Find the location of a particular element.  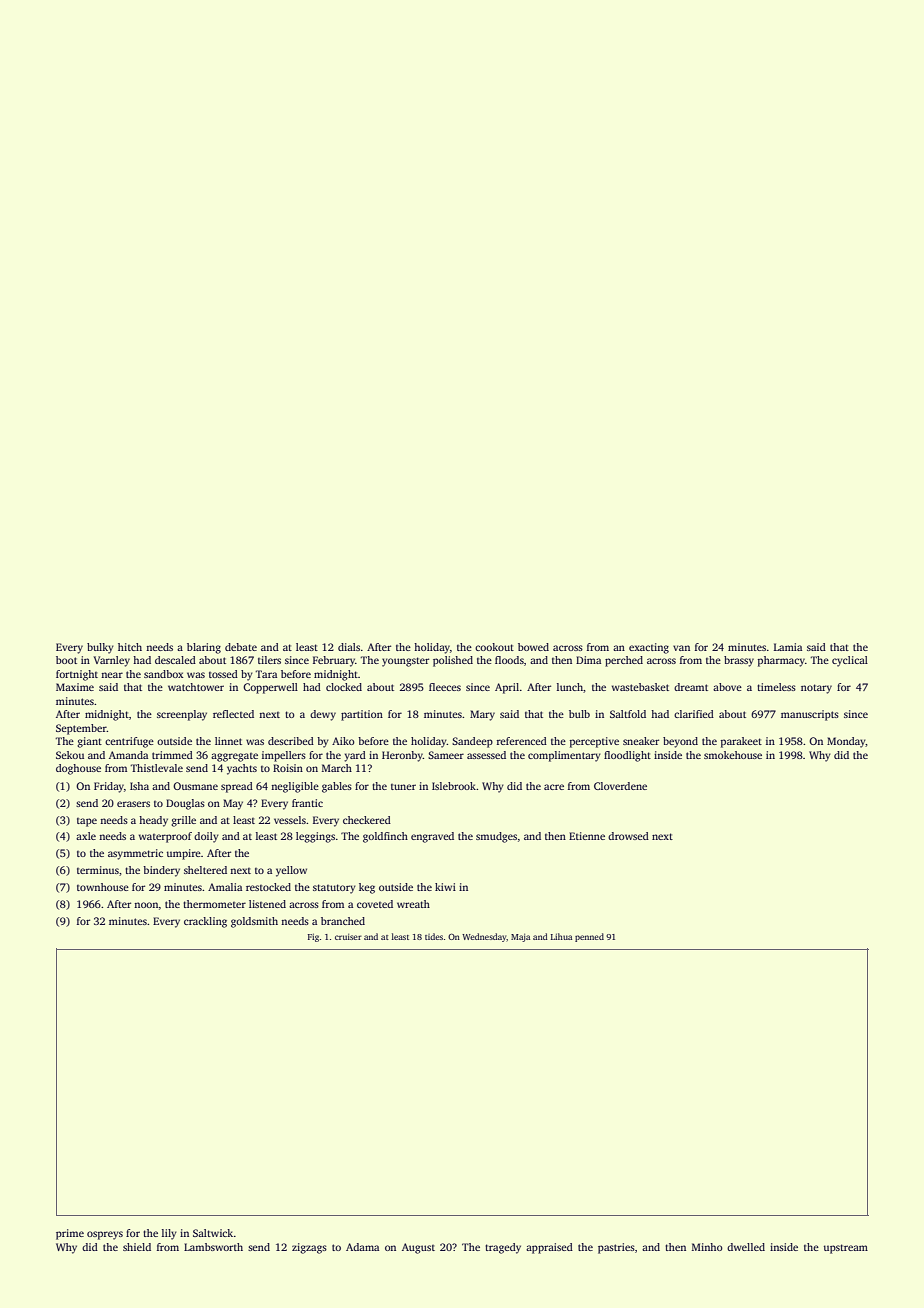

lily is located at coordinates (169, 1234).
